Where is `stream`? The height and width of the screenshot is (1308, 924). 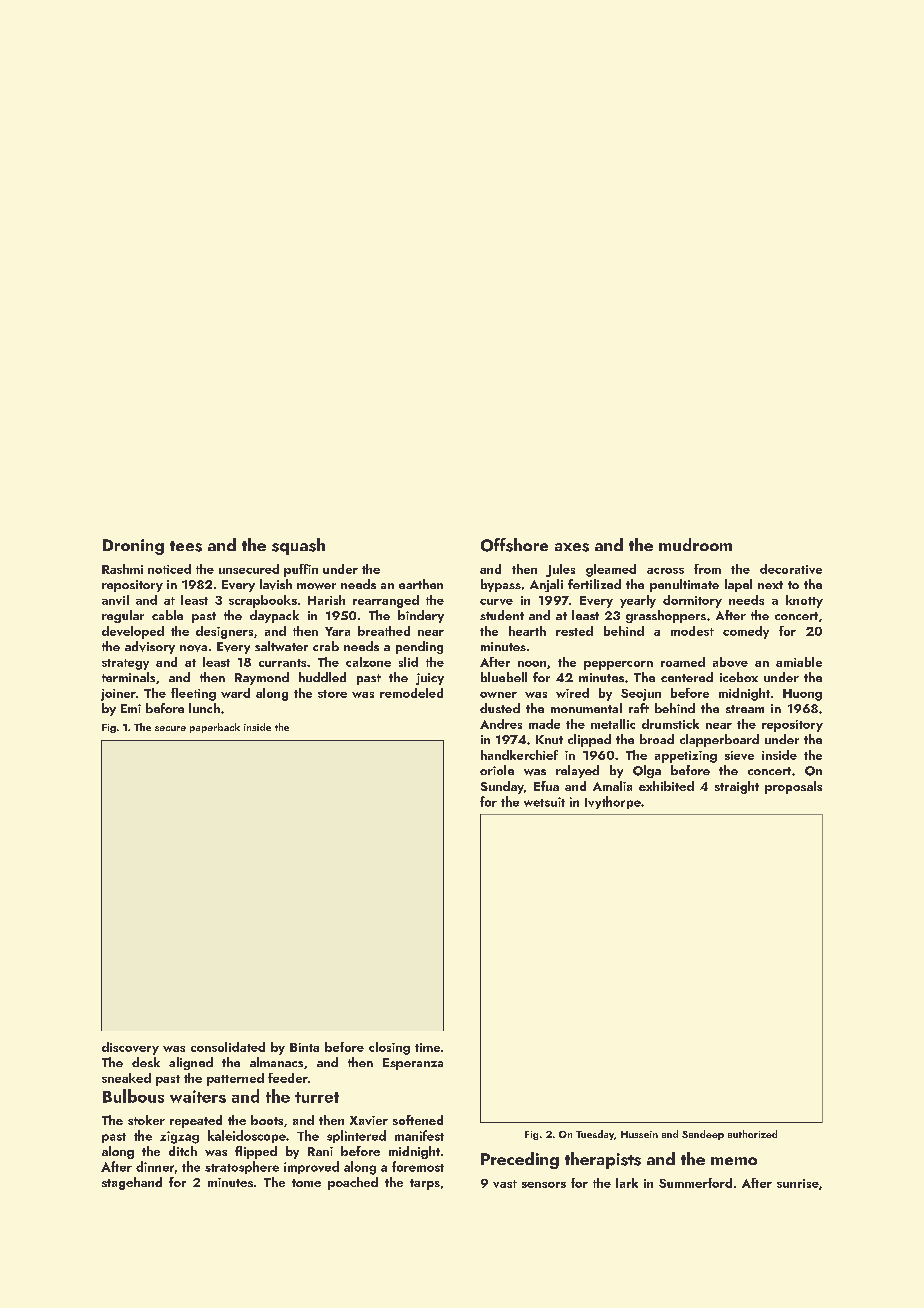 stream is located at coordinates (745, 709).
